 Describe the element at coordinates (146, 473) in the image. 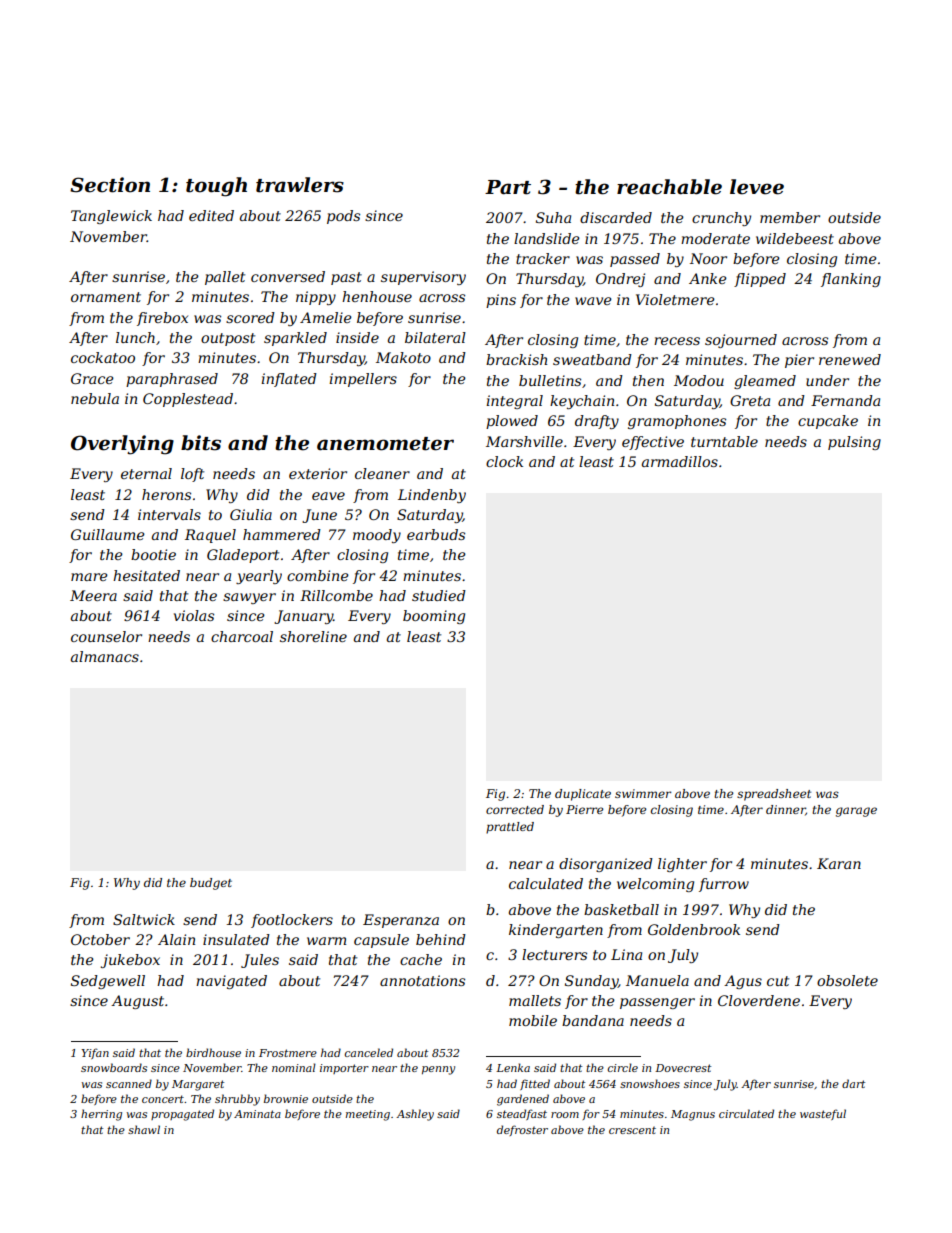

I see `eternal` at that location.
